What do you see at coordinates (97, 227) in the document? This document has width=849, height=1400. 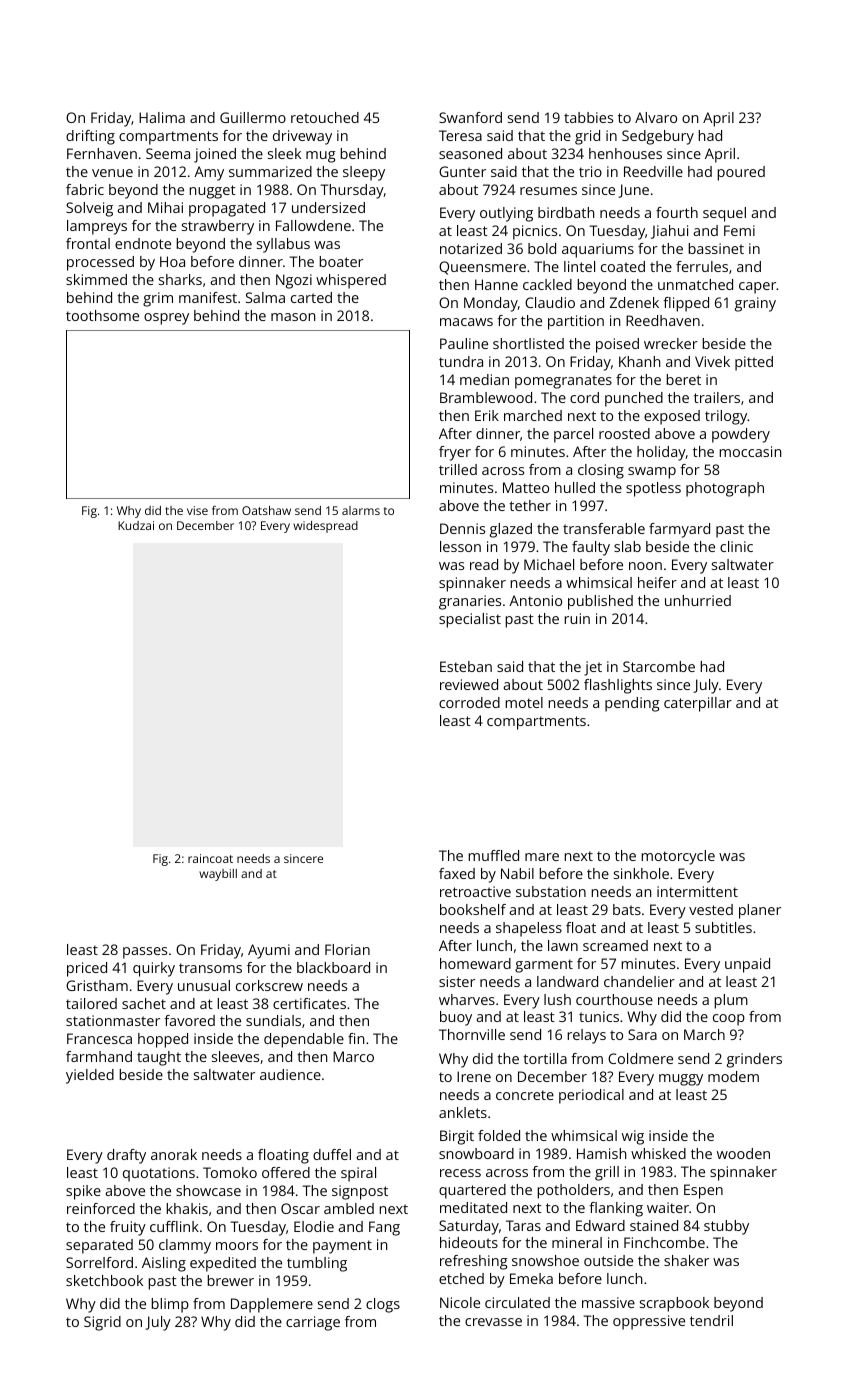 I see `lampreys` at bounding box center [97, 227].
